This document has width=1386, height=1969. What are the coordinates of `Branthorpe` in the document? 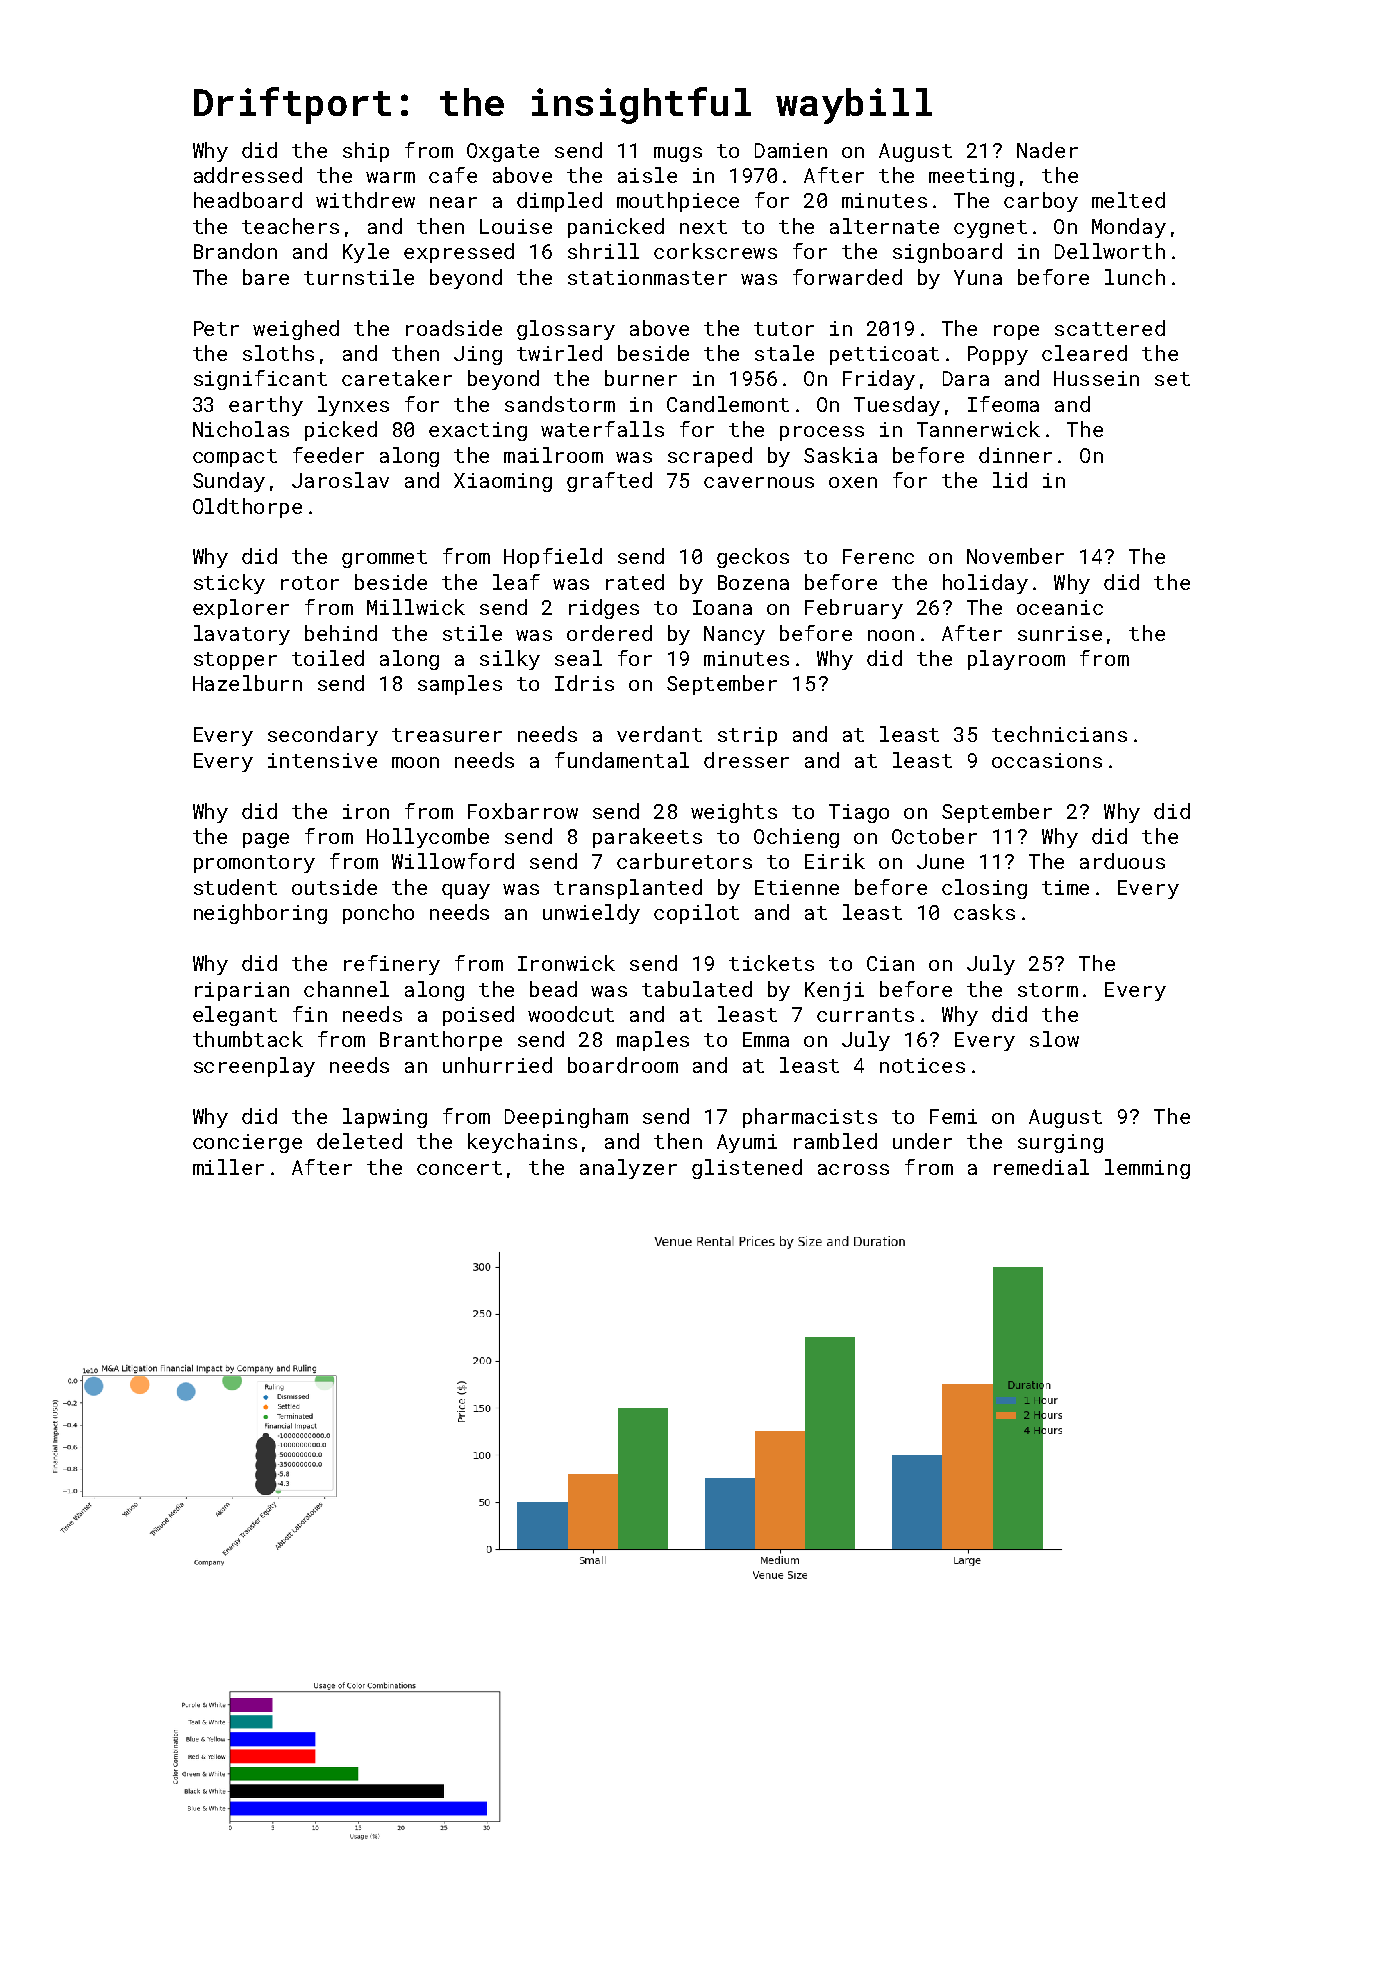 It's located at (441, 1041).
